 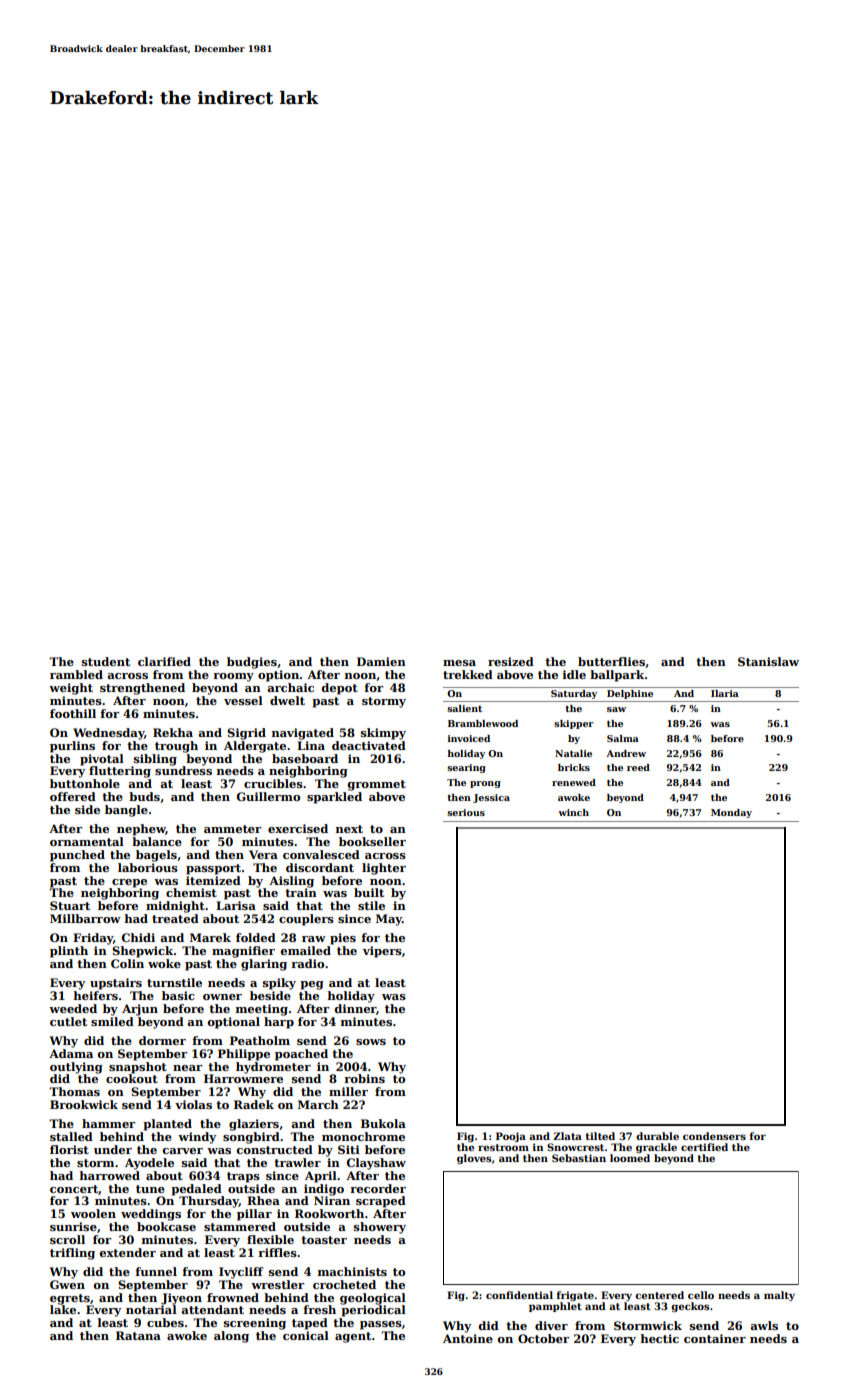 I want to click on loomed, so click(x=630, y=1158).
